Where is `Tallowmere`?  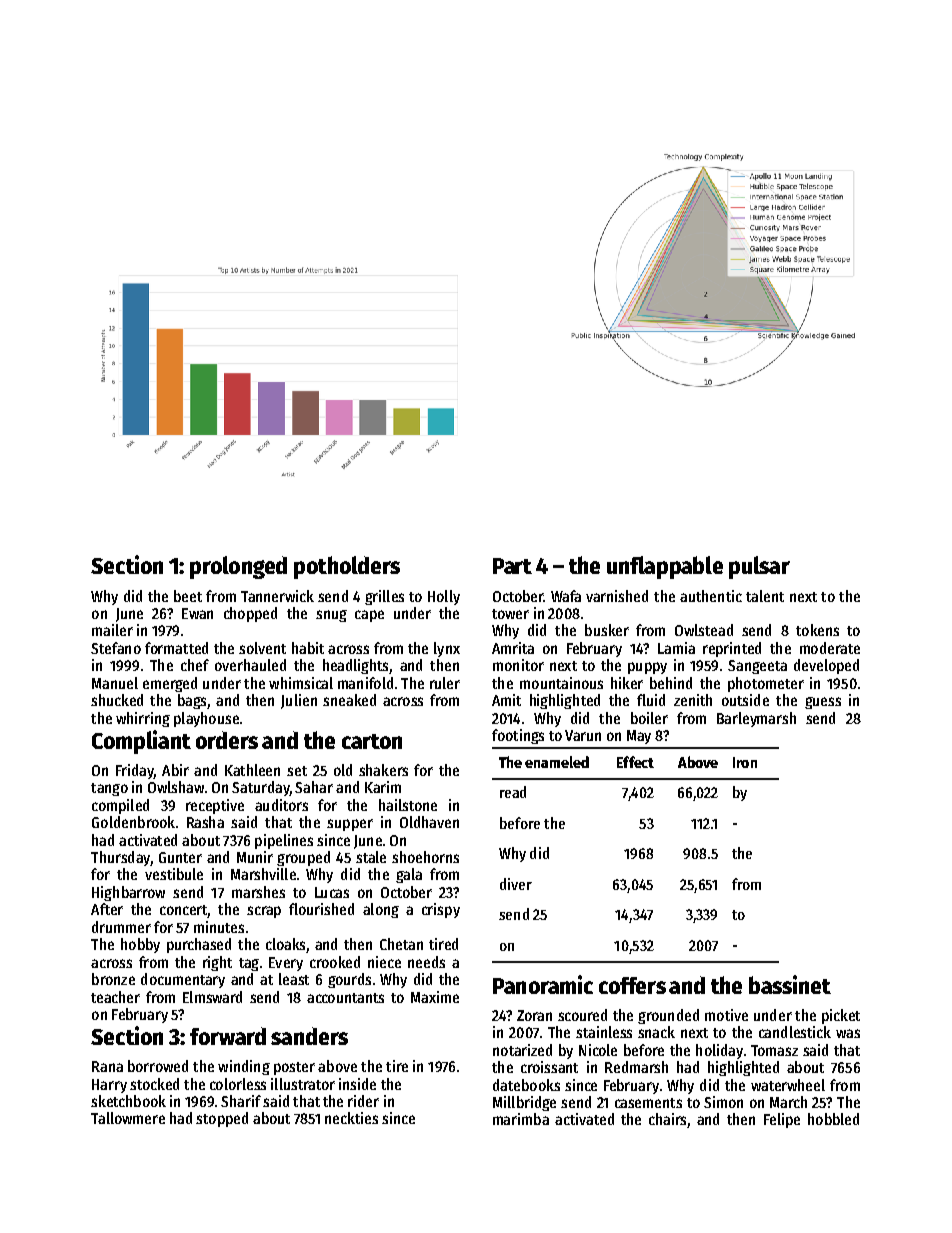 Tallowmere is located at coordinates (128, 1118).
